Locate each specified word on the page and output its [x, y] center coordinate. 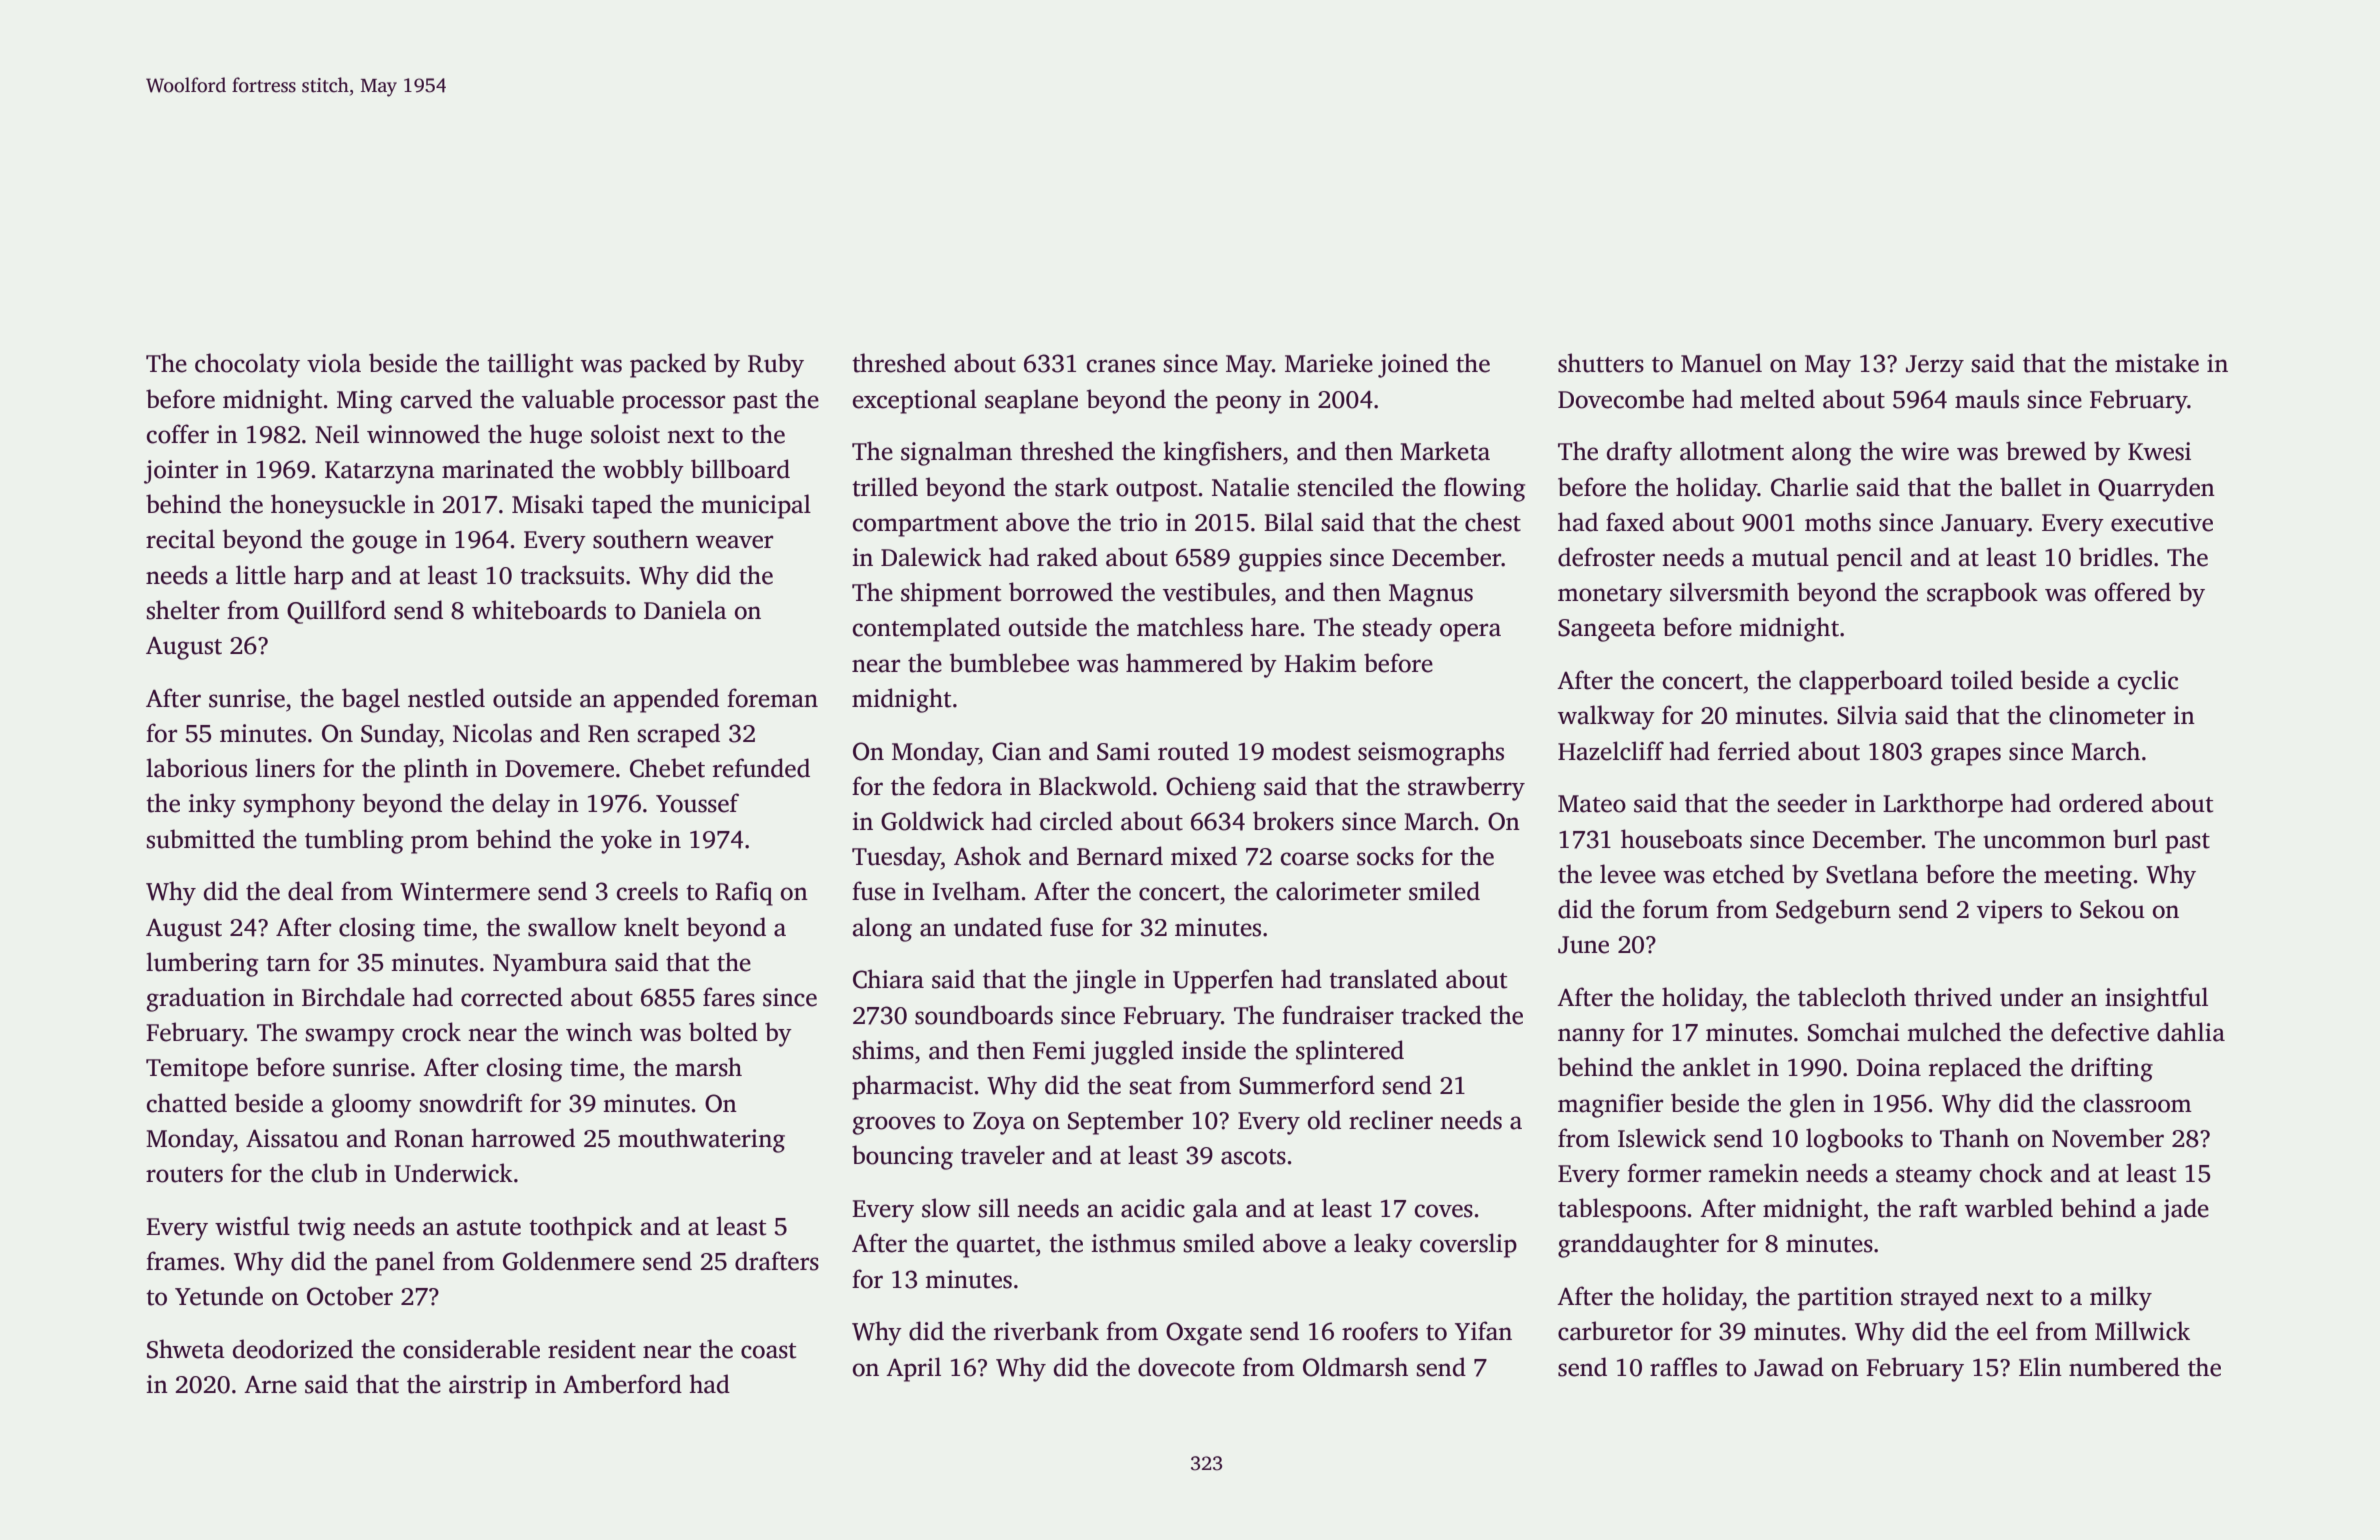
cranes [1121, 366]
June [1583, 945]
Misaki [548, 504]
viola [334, 363]
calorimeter [1338, 891]
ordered [2101, 803]
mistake [2157, 363]
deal [310, 891]
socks [1385, 856]
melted [1777, 399]
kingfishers [1222, 453]
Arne [270, 1385]
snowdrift [470, 1103]
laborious [196, 768]
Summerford [1307, 1085]
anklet [1716, 1067]
